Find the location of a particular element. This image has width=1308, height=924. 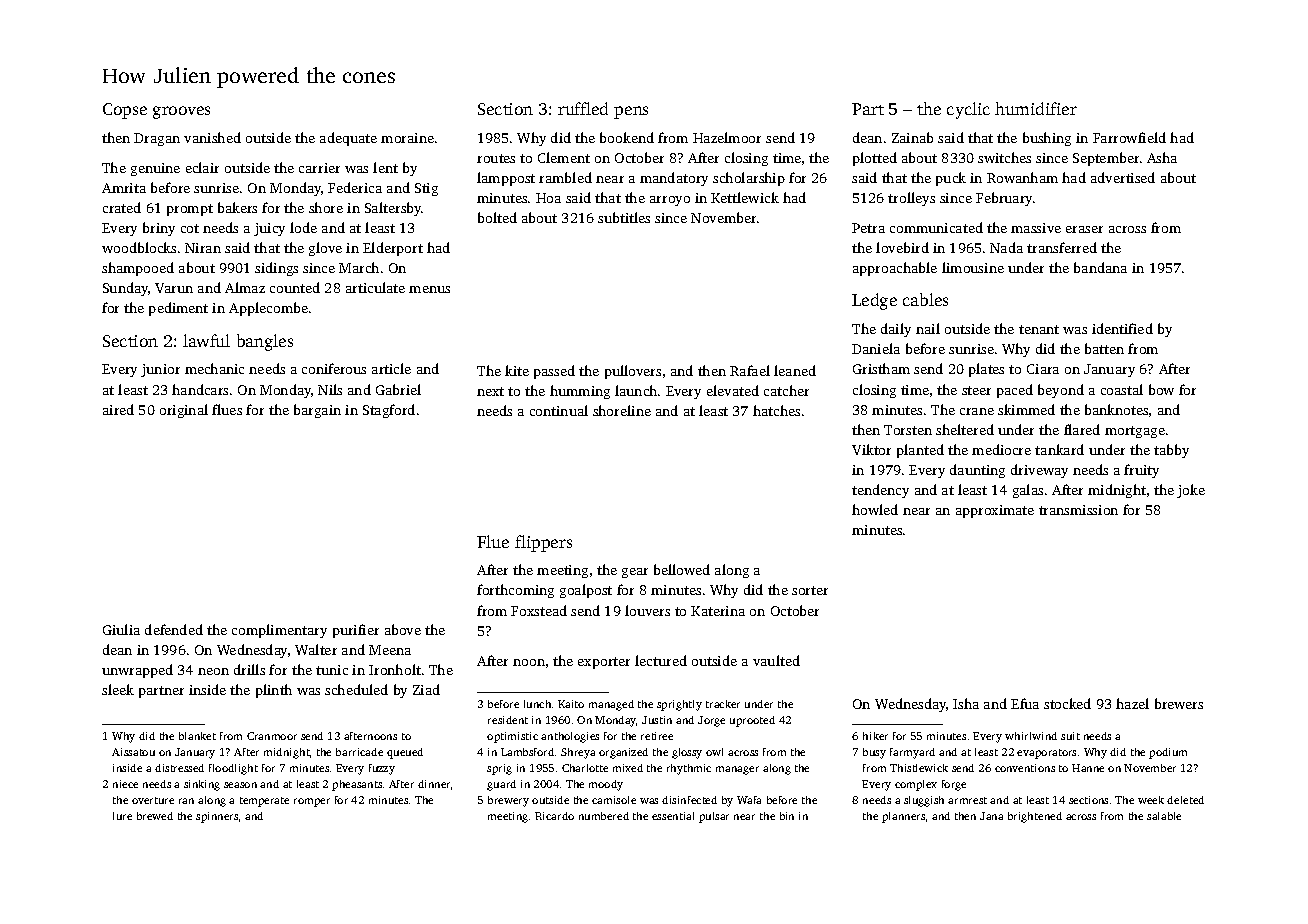

tenant is located at coordinates (1039, 329).
